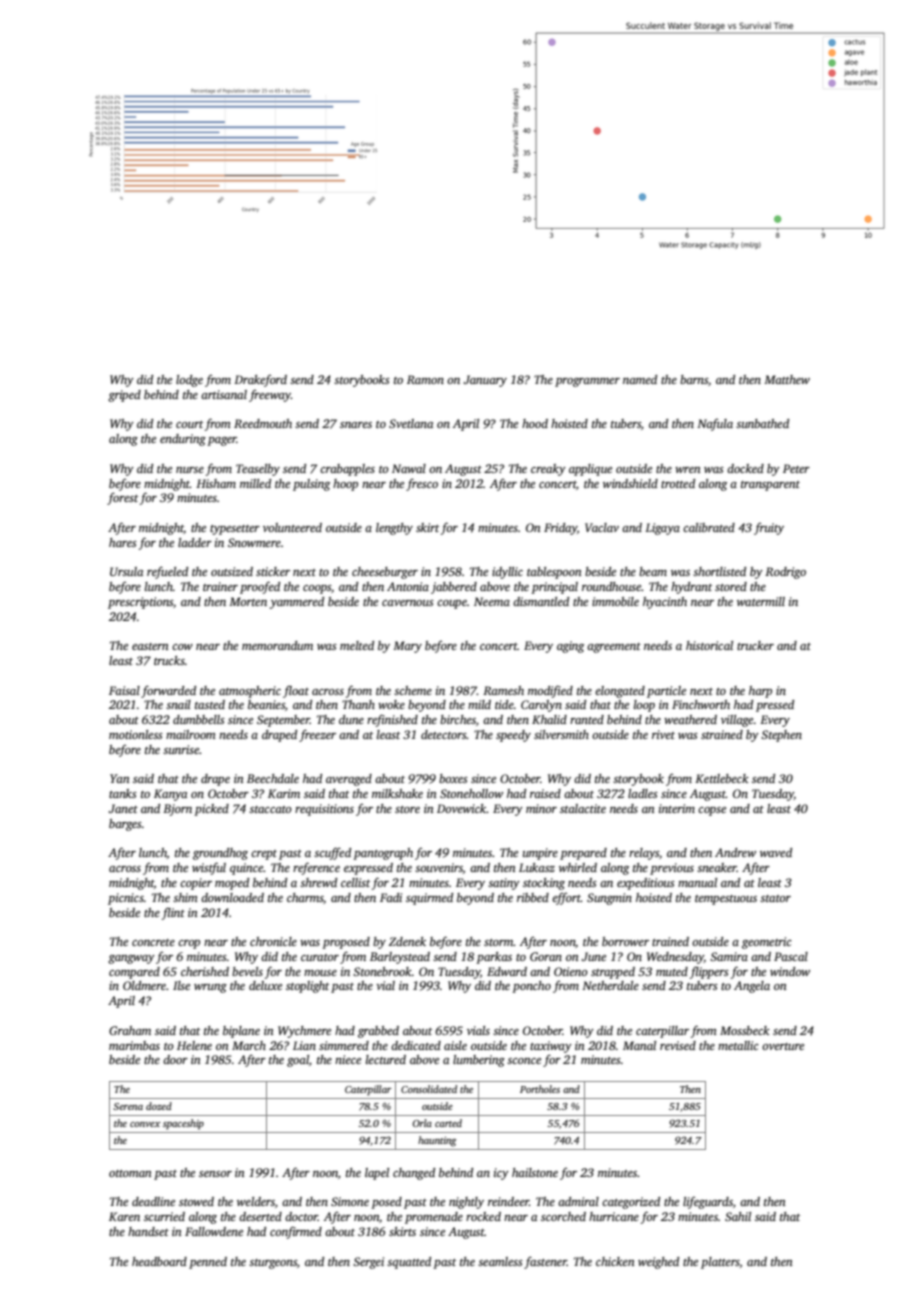 The width and height of the screenshot is (924, 1308). What do you see at coordinates (653, 571) in the screenshot?
I see `beam` at bounding box center [653, 571].
